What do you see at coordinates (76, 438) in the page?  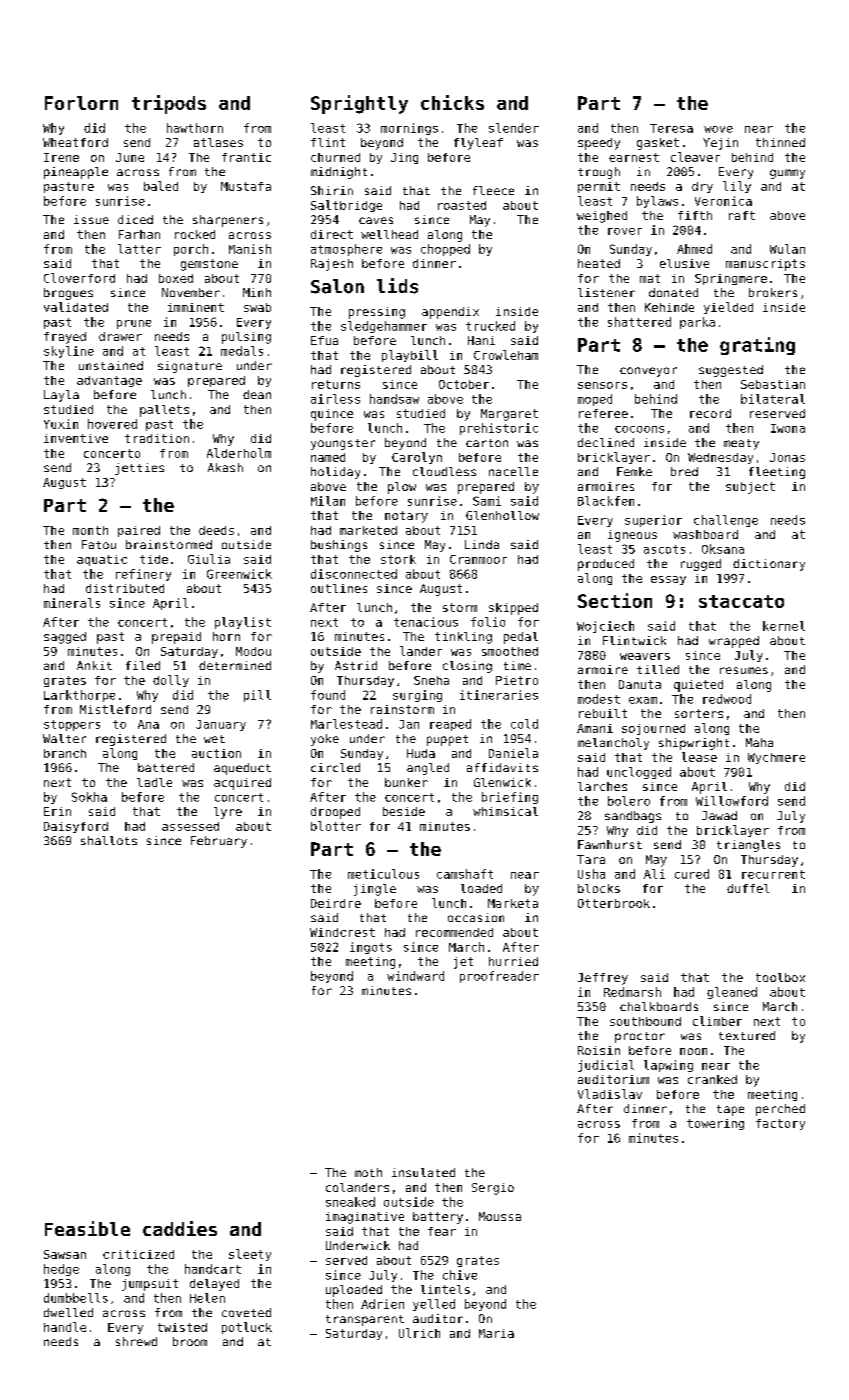 I see `inventive` at bounding box center [76, 438].
